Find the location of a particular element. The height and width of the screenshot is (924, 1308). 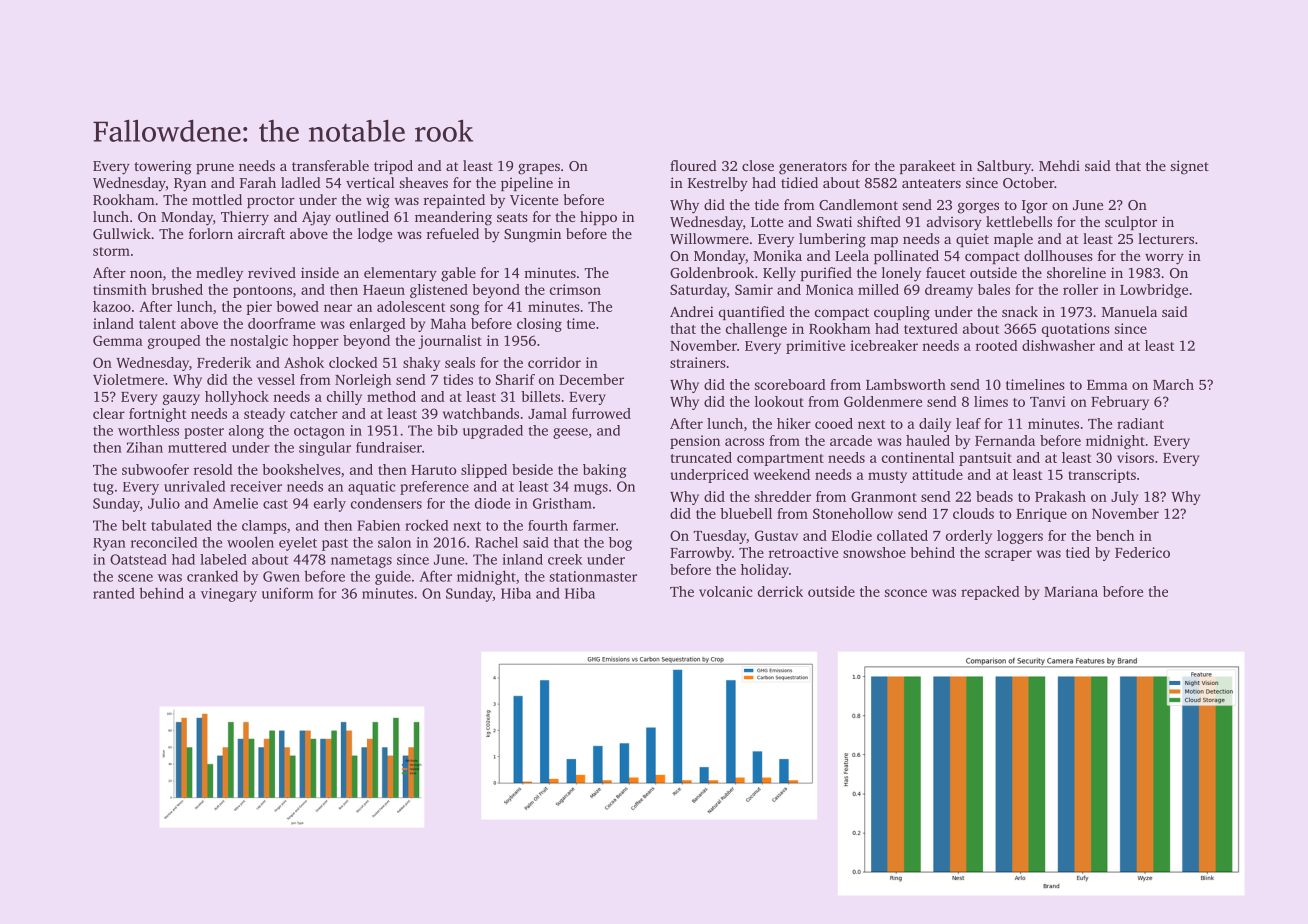

preference is located at coordinates (434, 488).
